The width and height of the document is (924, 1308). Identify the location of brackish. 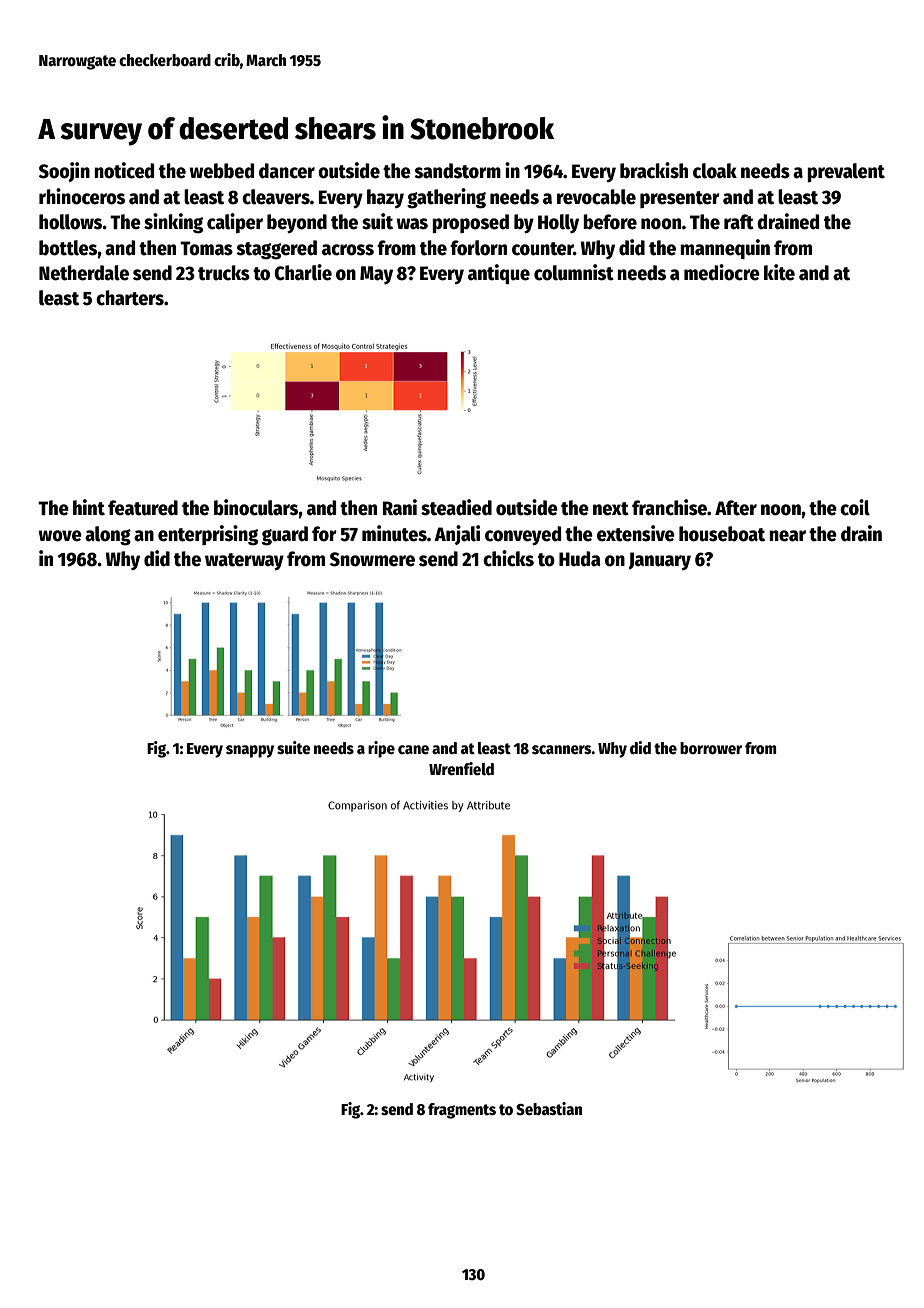
(654, 170).
